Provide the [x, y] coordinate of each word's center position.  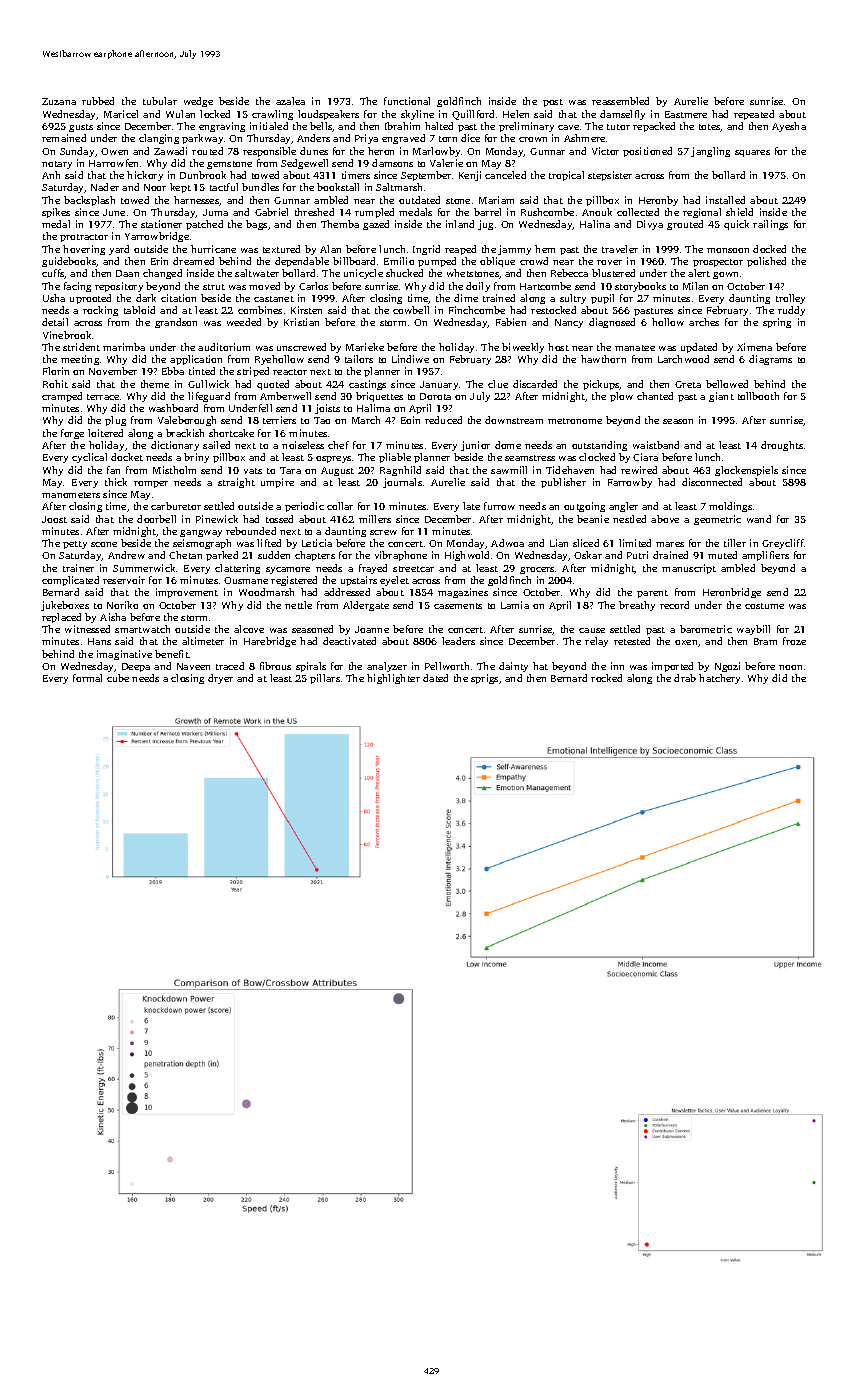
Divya [650, 225]
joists [327, 409]
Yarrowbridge [157, 237]
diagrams [770, 360]
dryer [220, 679]
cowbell [411, 310]
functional [407, 101]
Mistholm [174, 470]
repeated [754, 115]
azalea [290, 101]
